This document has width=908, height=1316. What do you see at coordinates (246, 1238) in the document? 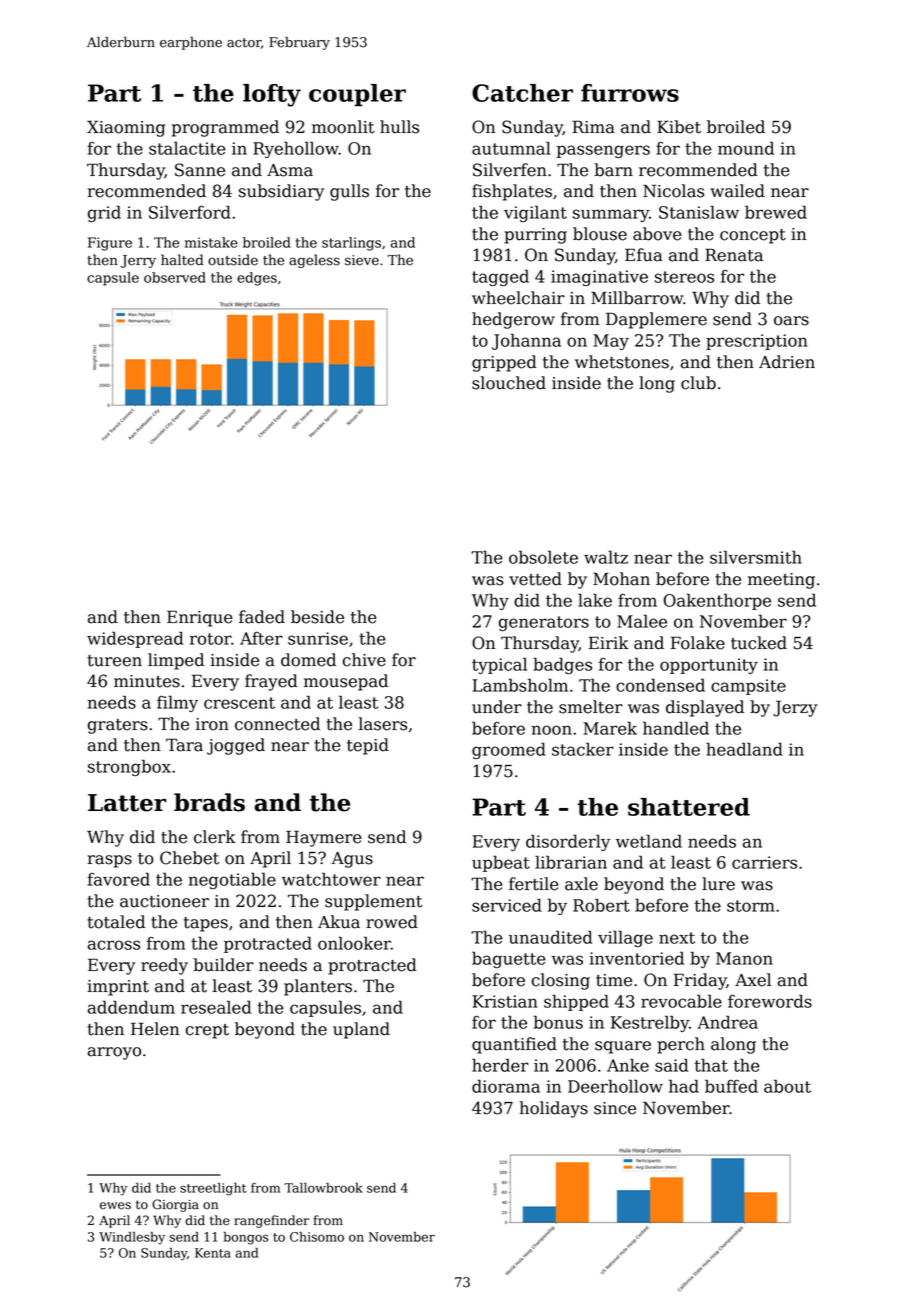
I see `bongos` at bounding box center [246, 1238].
